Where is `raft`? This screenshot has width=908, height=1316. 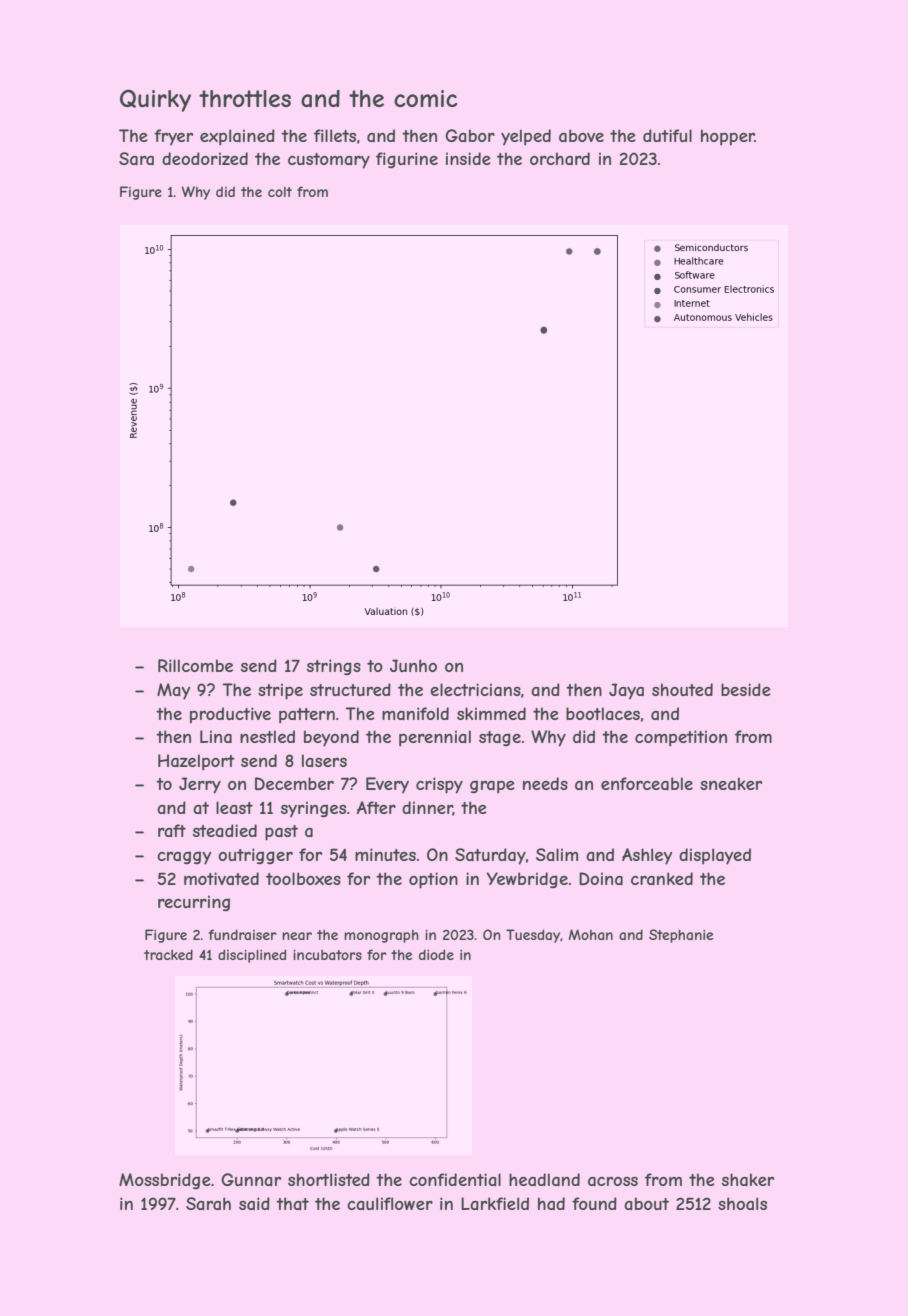
raft is located at coordinates (172, 830).
